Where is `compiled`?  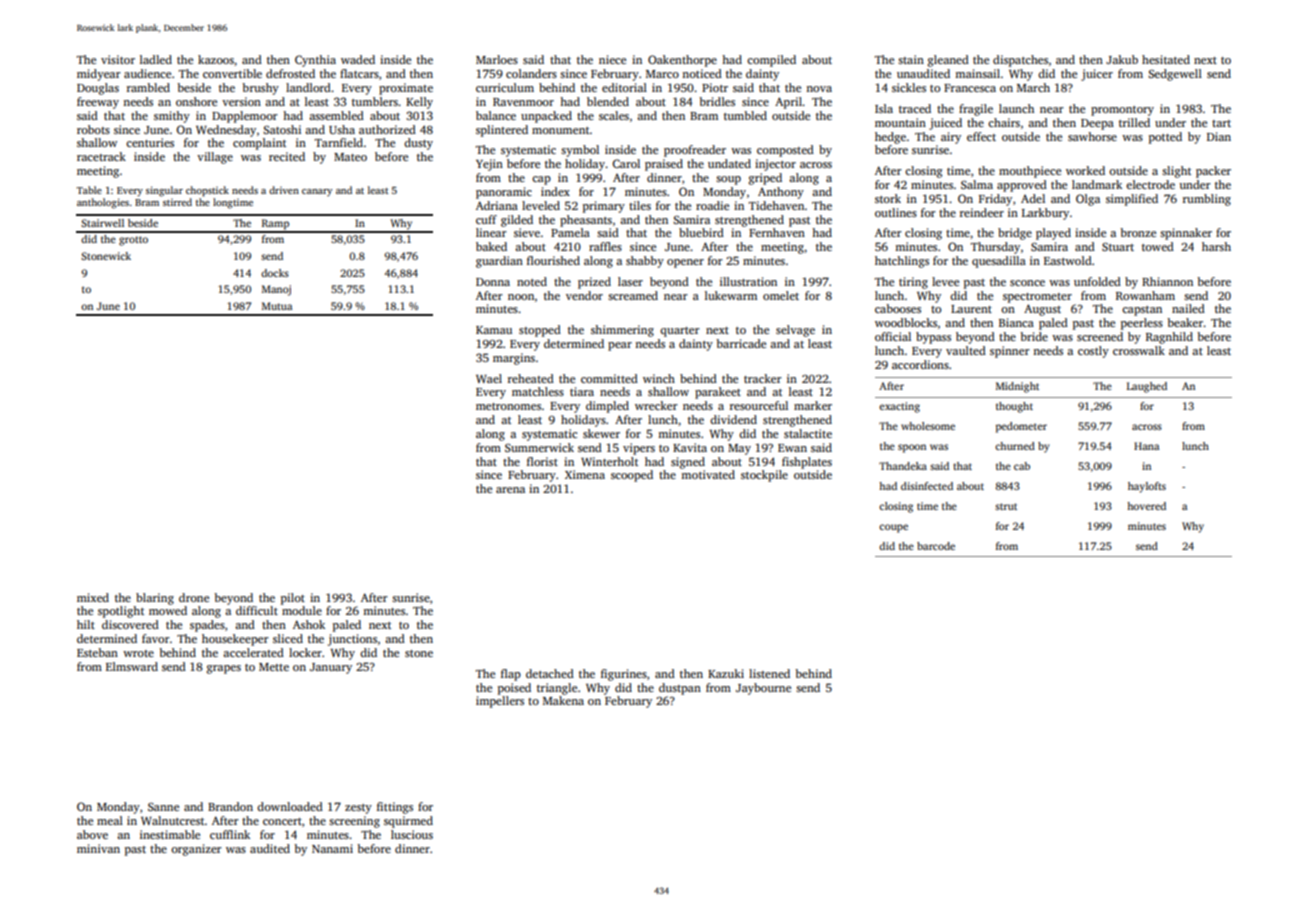 compiled is located at coordinates (771, 61).
